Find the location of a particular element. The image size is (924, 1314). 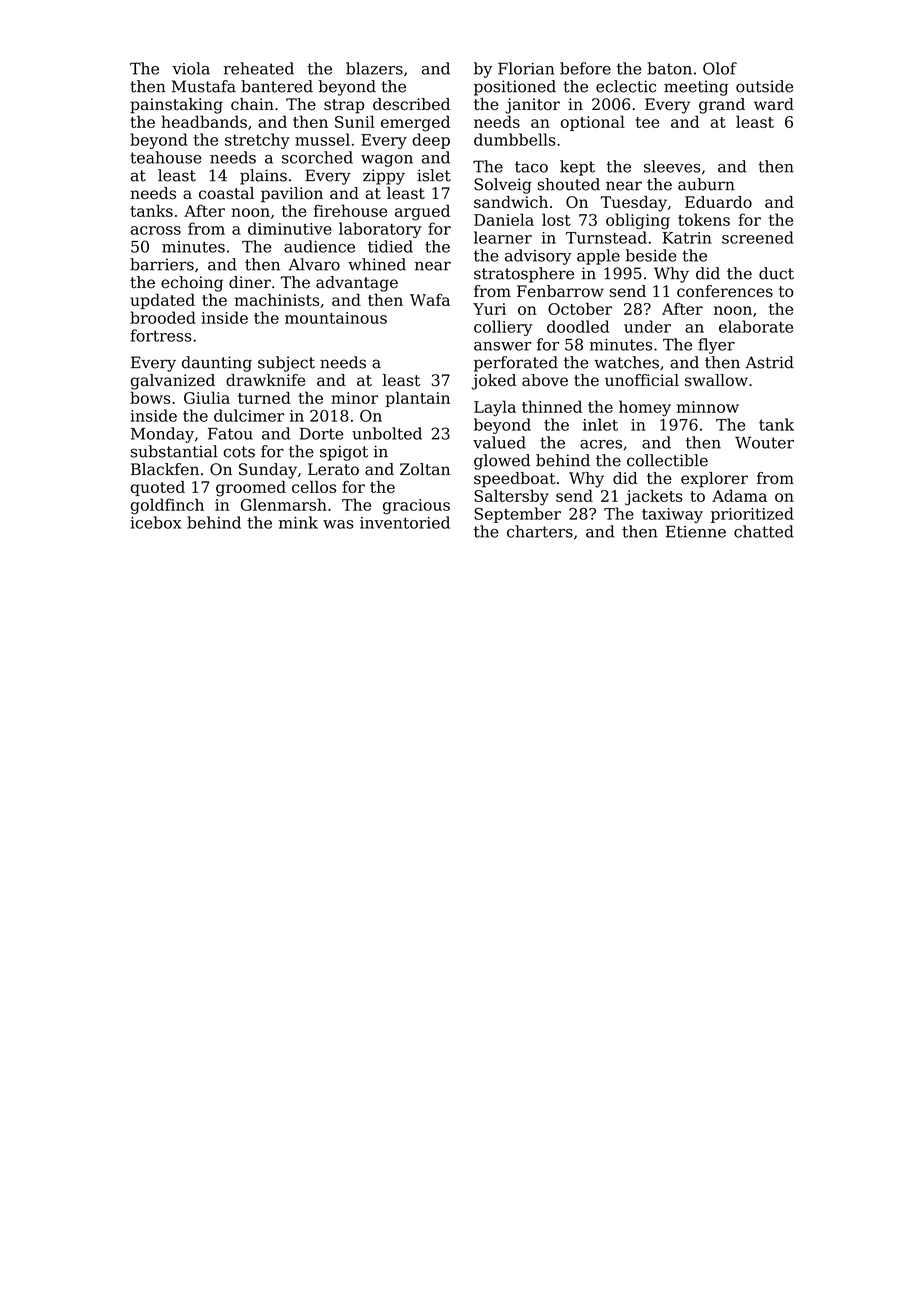

blazers is located at coordinates (374, 68).
